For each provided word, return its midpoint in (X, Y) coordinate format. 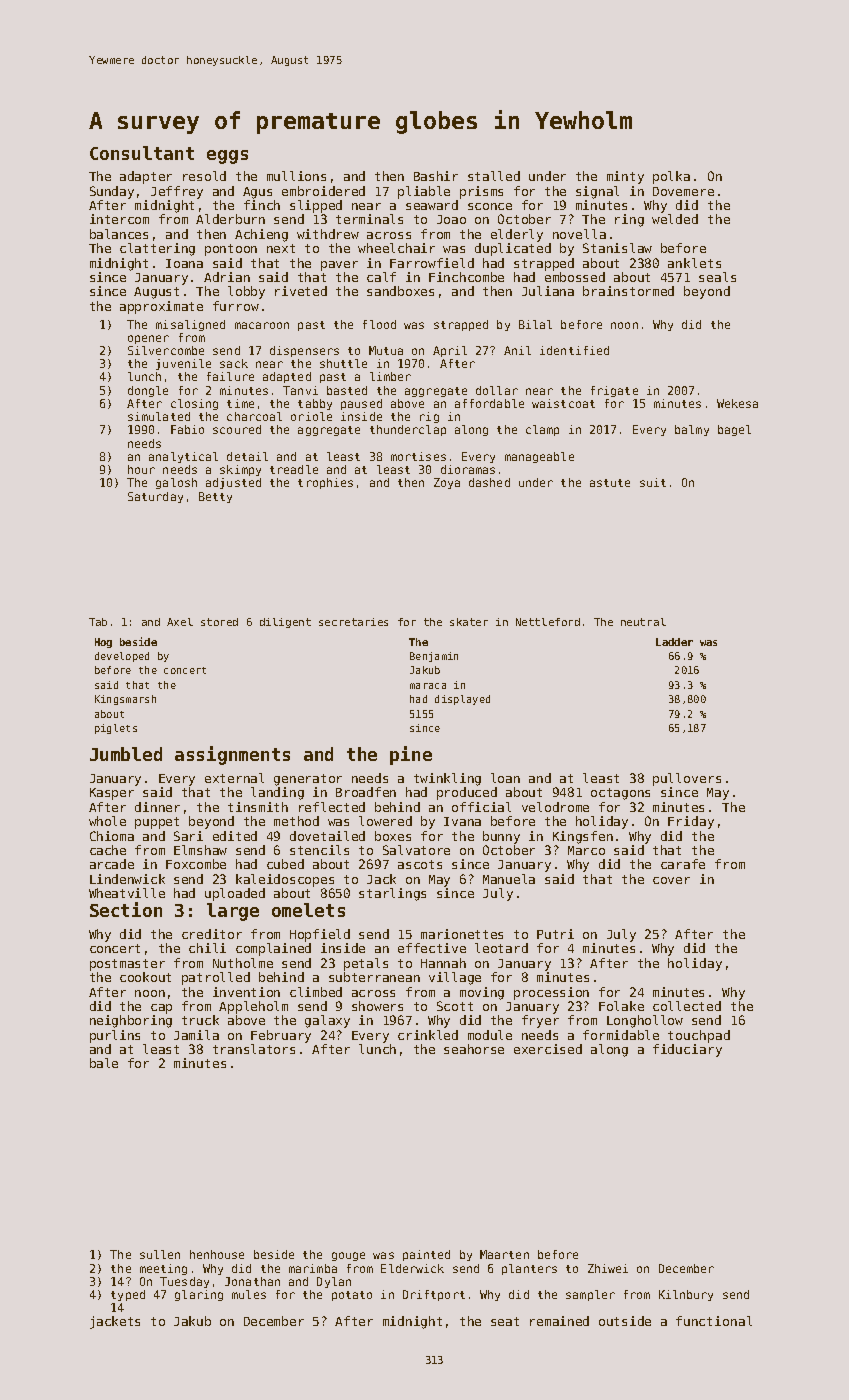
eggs (227, 157)
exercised (548, 1049)
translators (254, 1049)
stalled (494, 176)
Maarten (504, 1254)
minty (625, 177)
